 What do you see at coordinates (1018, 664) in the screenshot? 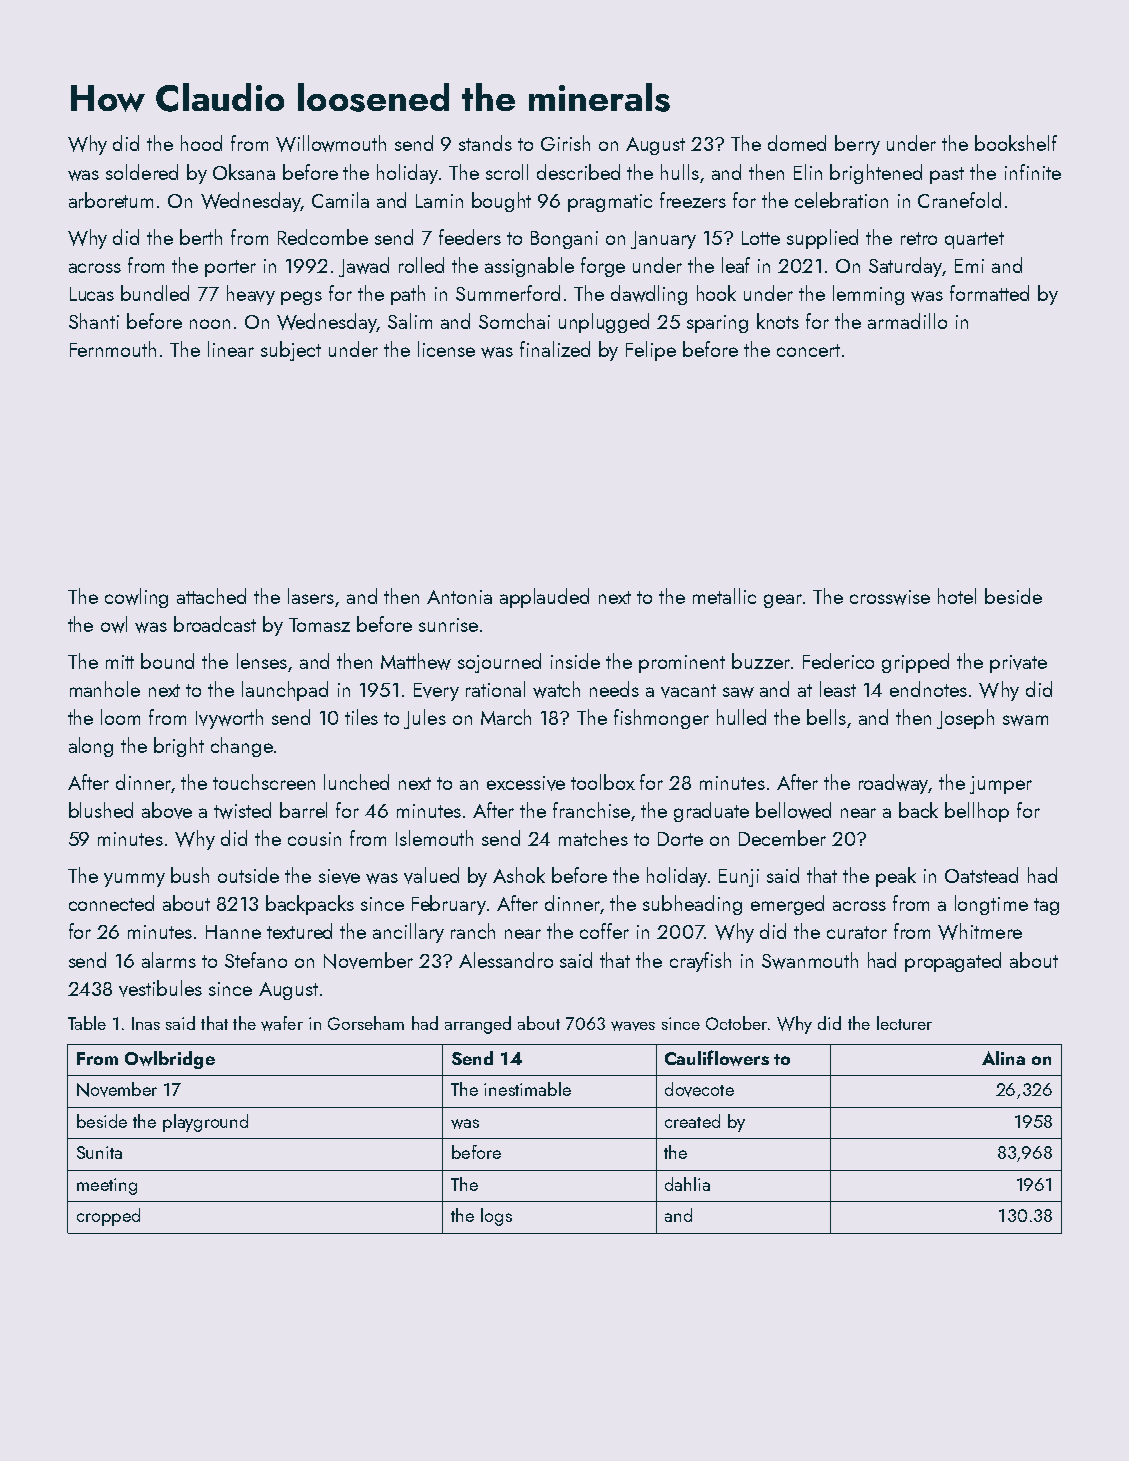
I see `private` at bounding box center [1018, 664].
